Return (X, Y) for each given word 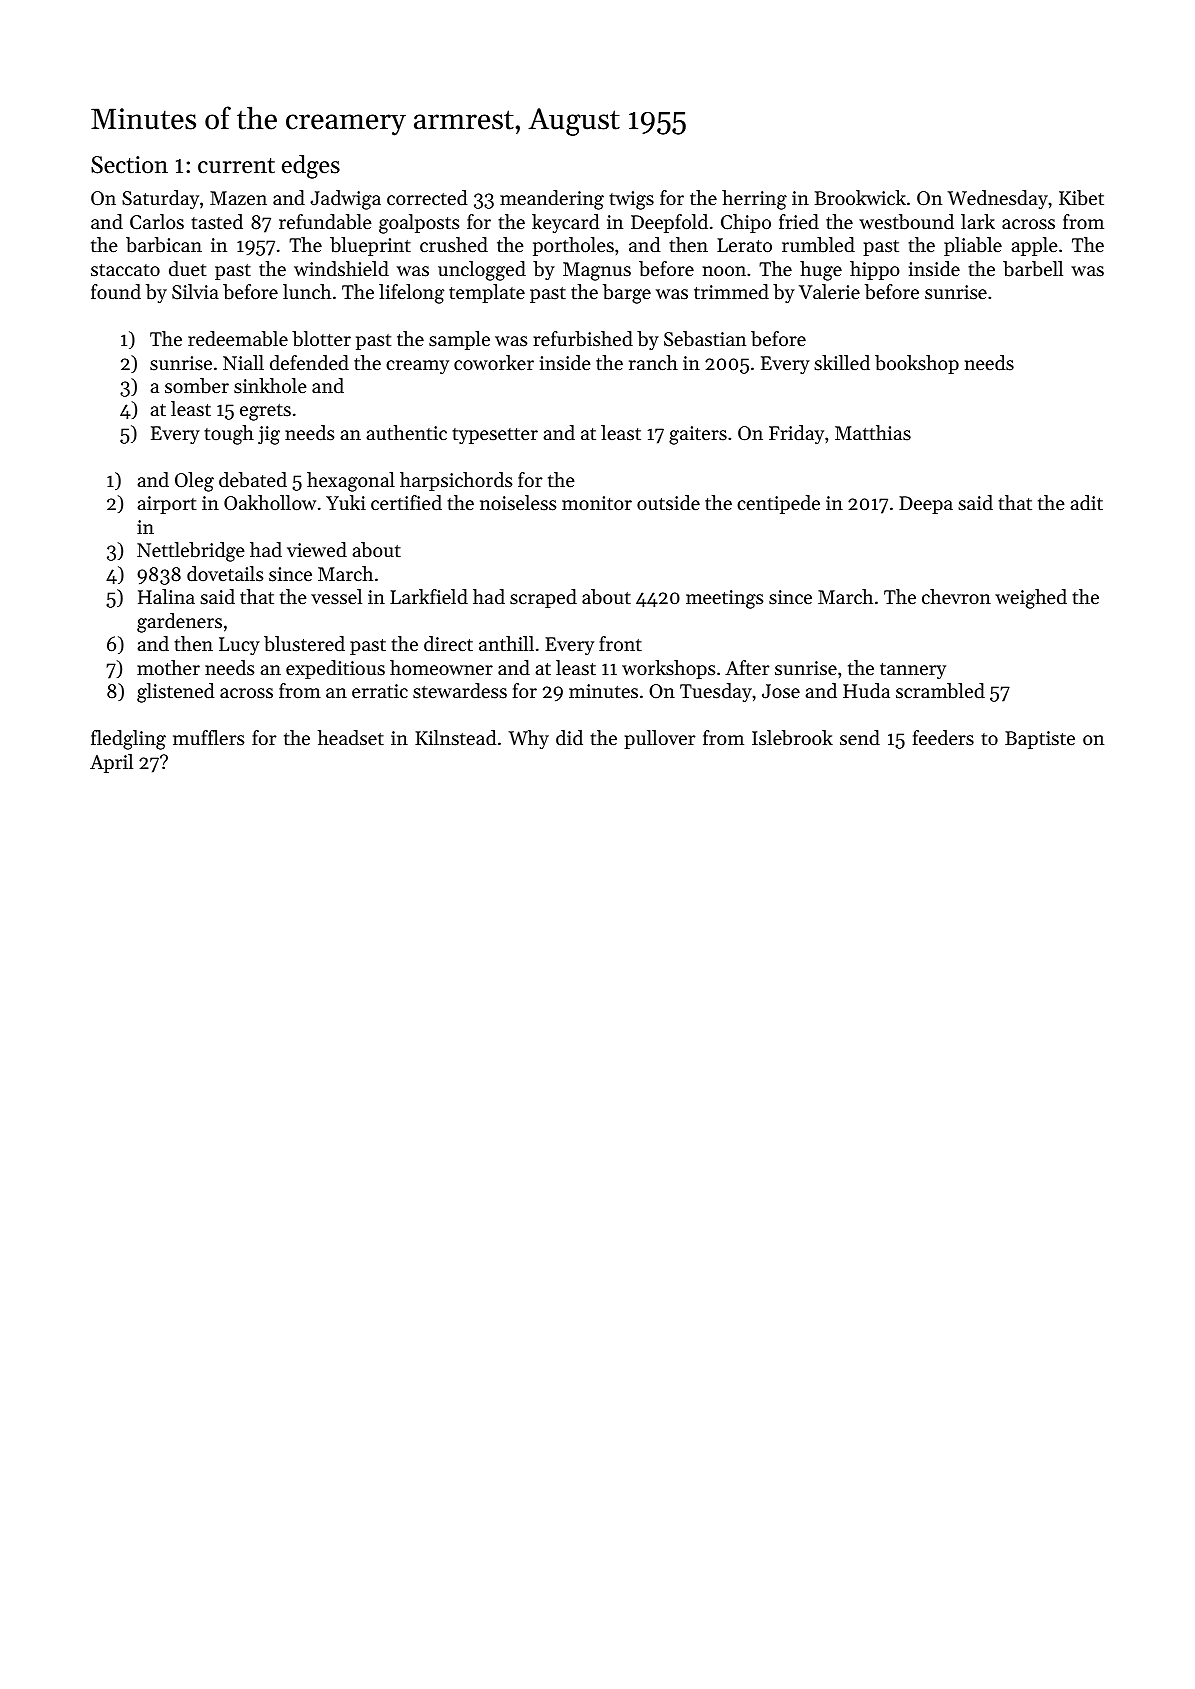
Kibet (1081, 198)
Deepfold (669, 223)
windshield (341, 269)
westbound (906, 222)
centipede (778, 504)
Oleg (194, 482)
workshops (668, 669)
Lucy (239, 646)
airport (167, 505)
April (111, 763)
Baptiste (1040, 740)
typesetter (495, 436)
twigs (631, 200)
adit (1086, 503)
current (236, 166)
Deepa (926, 505)
